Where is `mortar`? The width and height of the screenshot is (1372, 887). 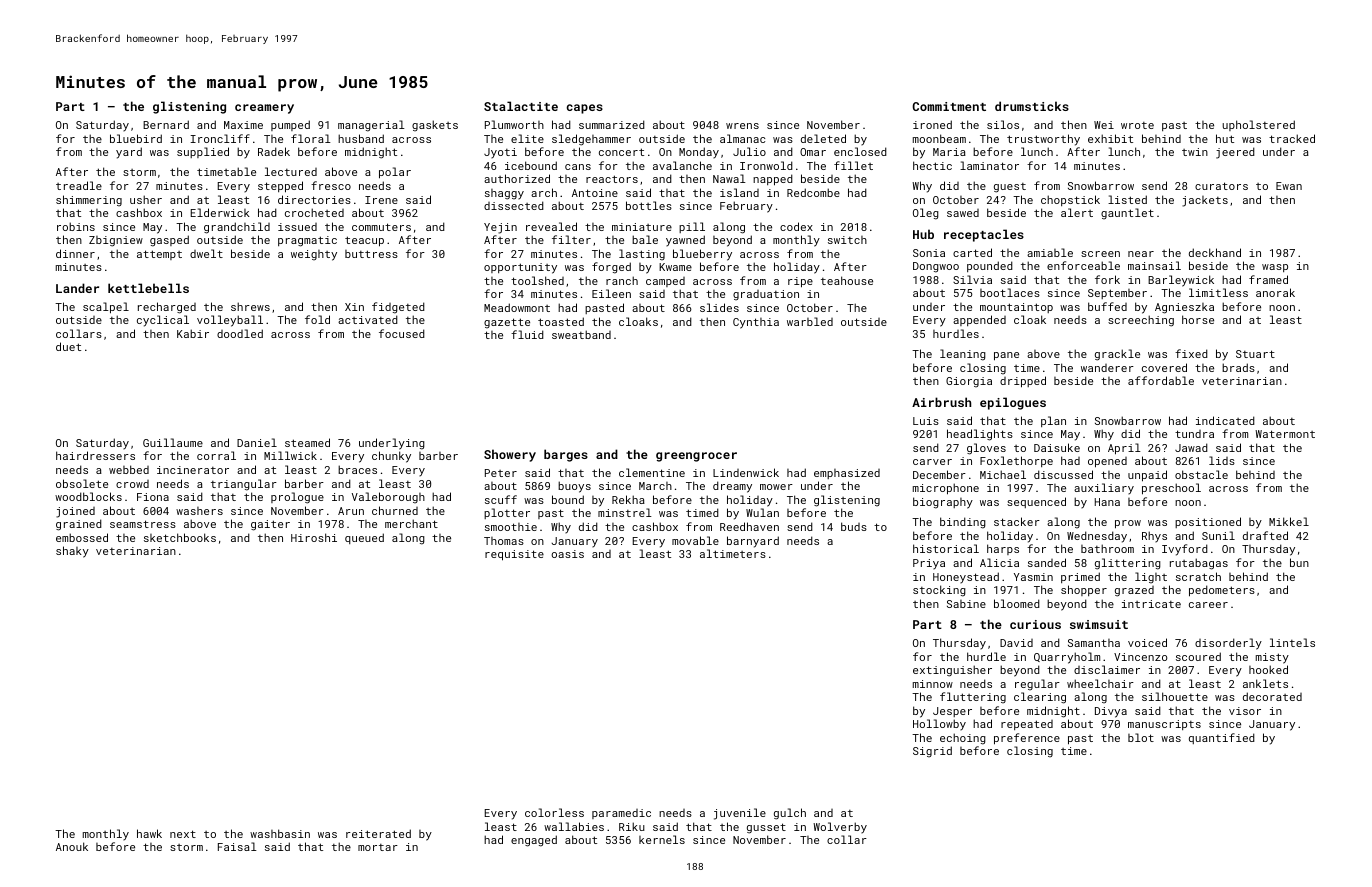
mortar is located at coordinates (378, 847).
